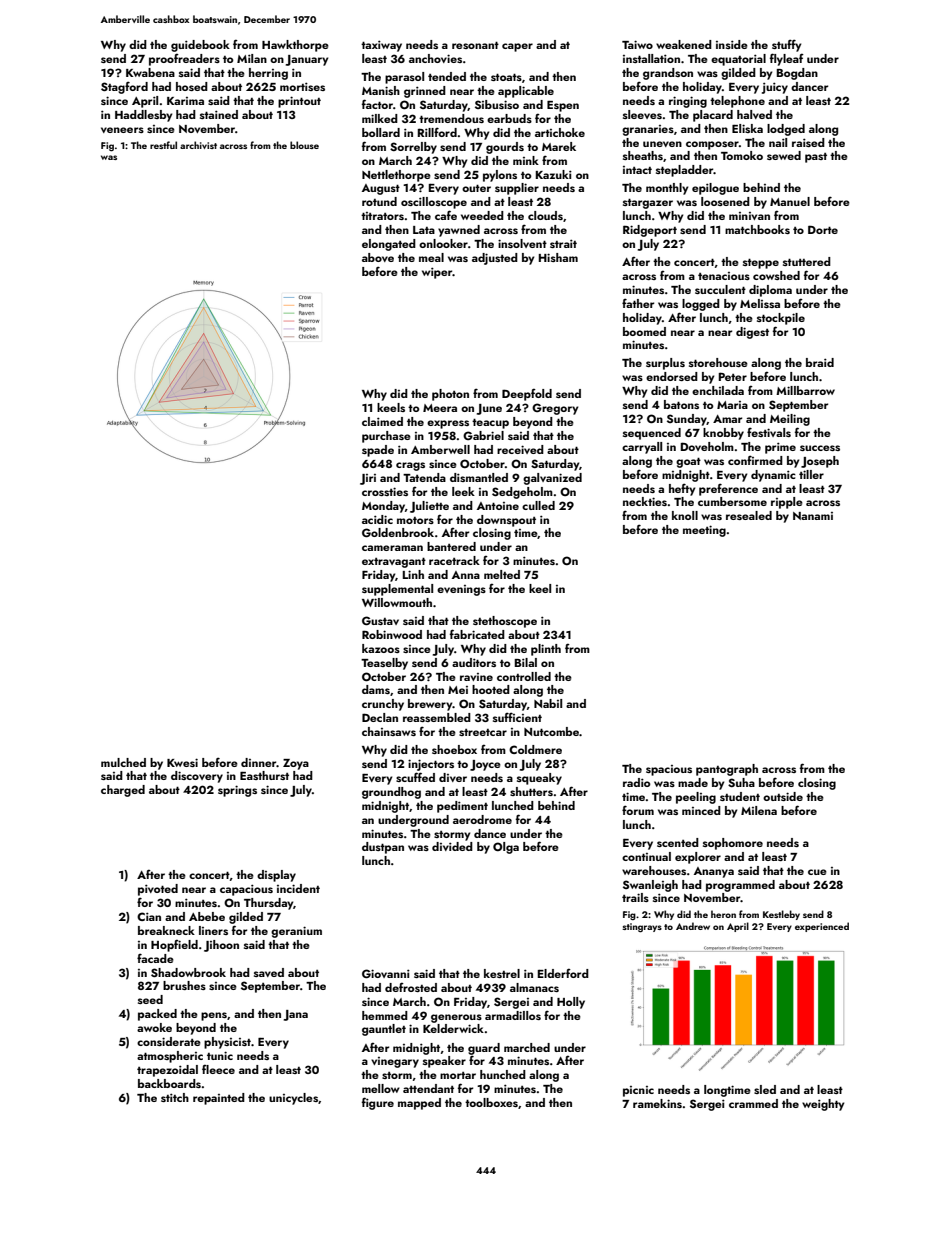  What do you see at coordinates (797, 74) in the screenshot?
I see `Bogdan` at bounding box center [797, 74].
